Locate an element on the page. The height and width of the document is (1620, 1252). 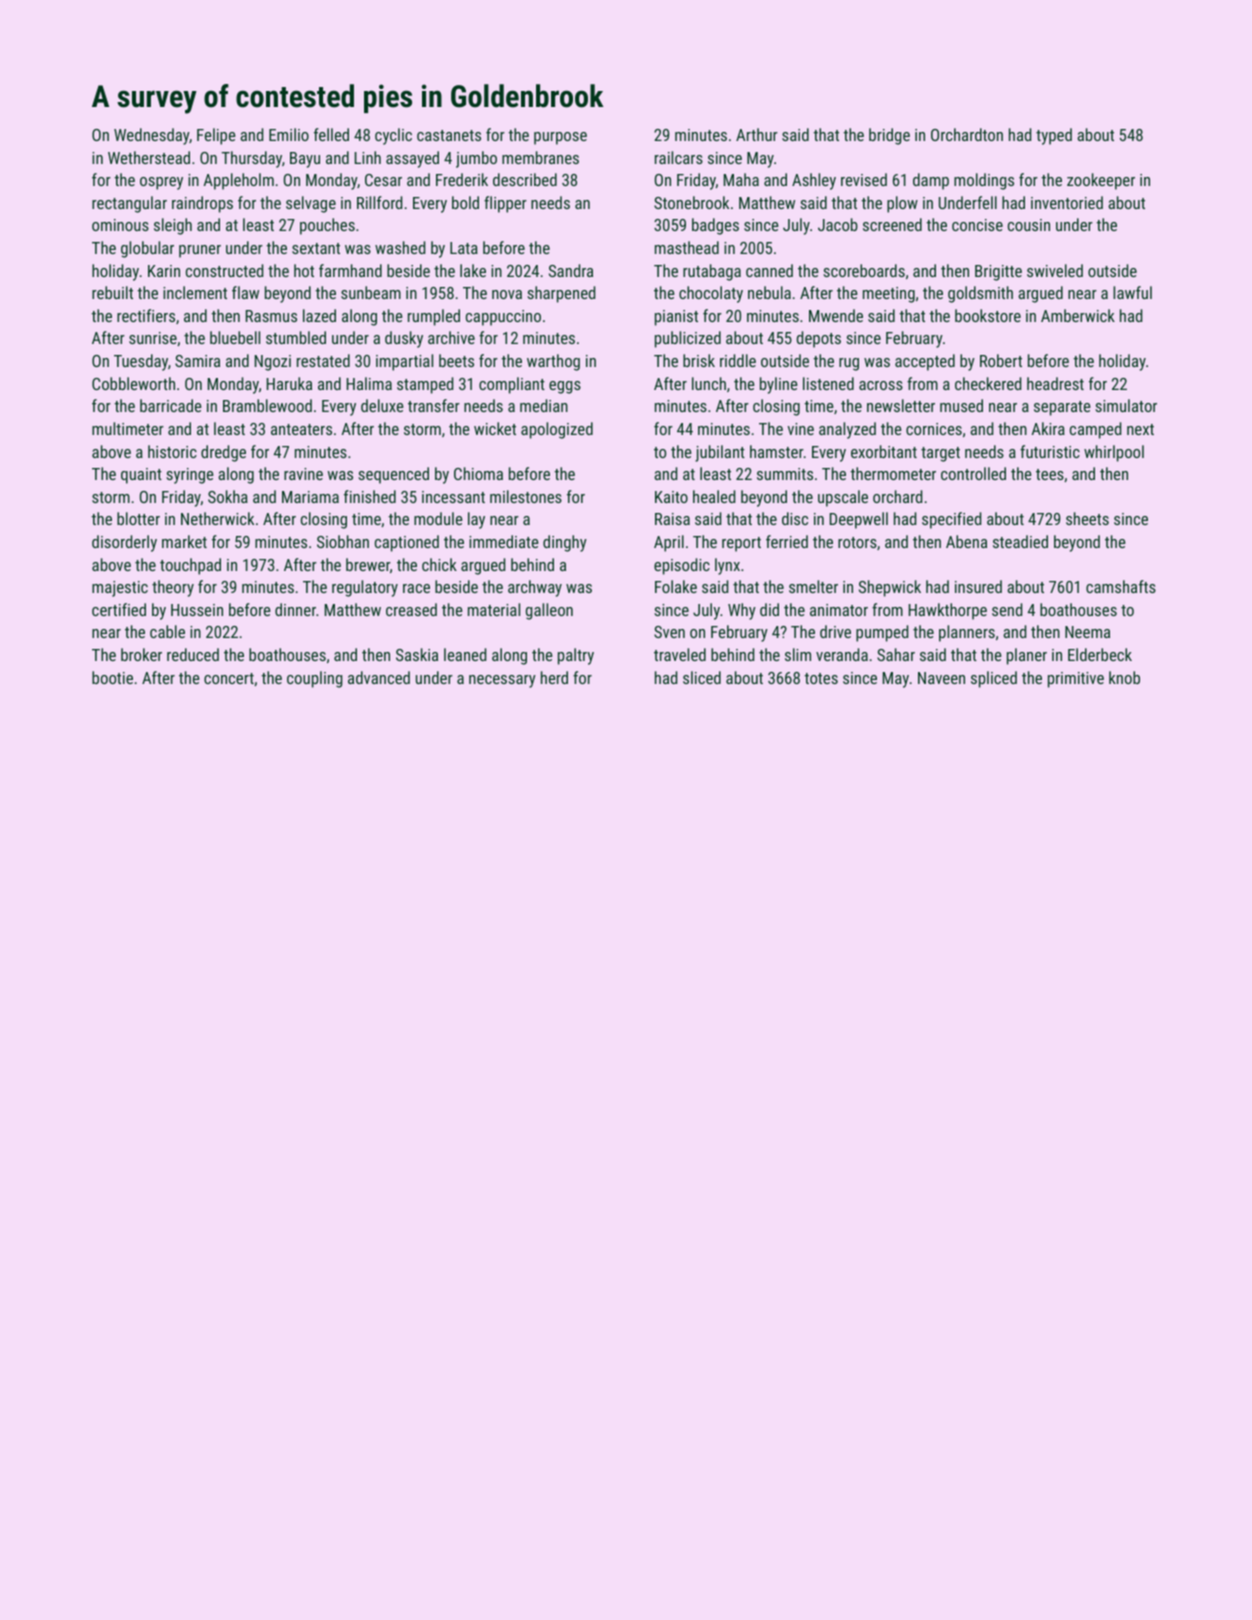
flipper is located at coordinates (505, 204).
